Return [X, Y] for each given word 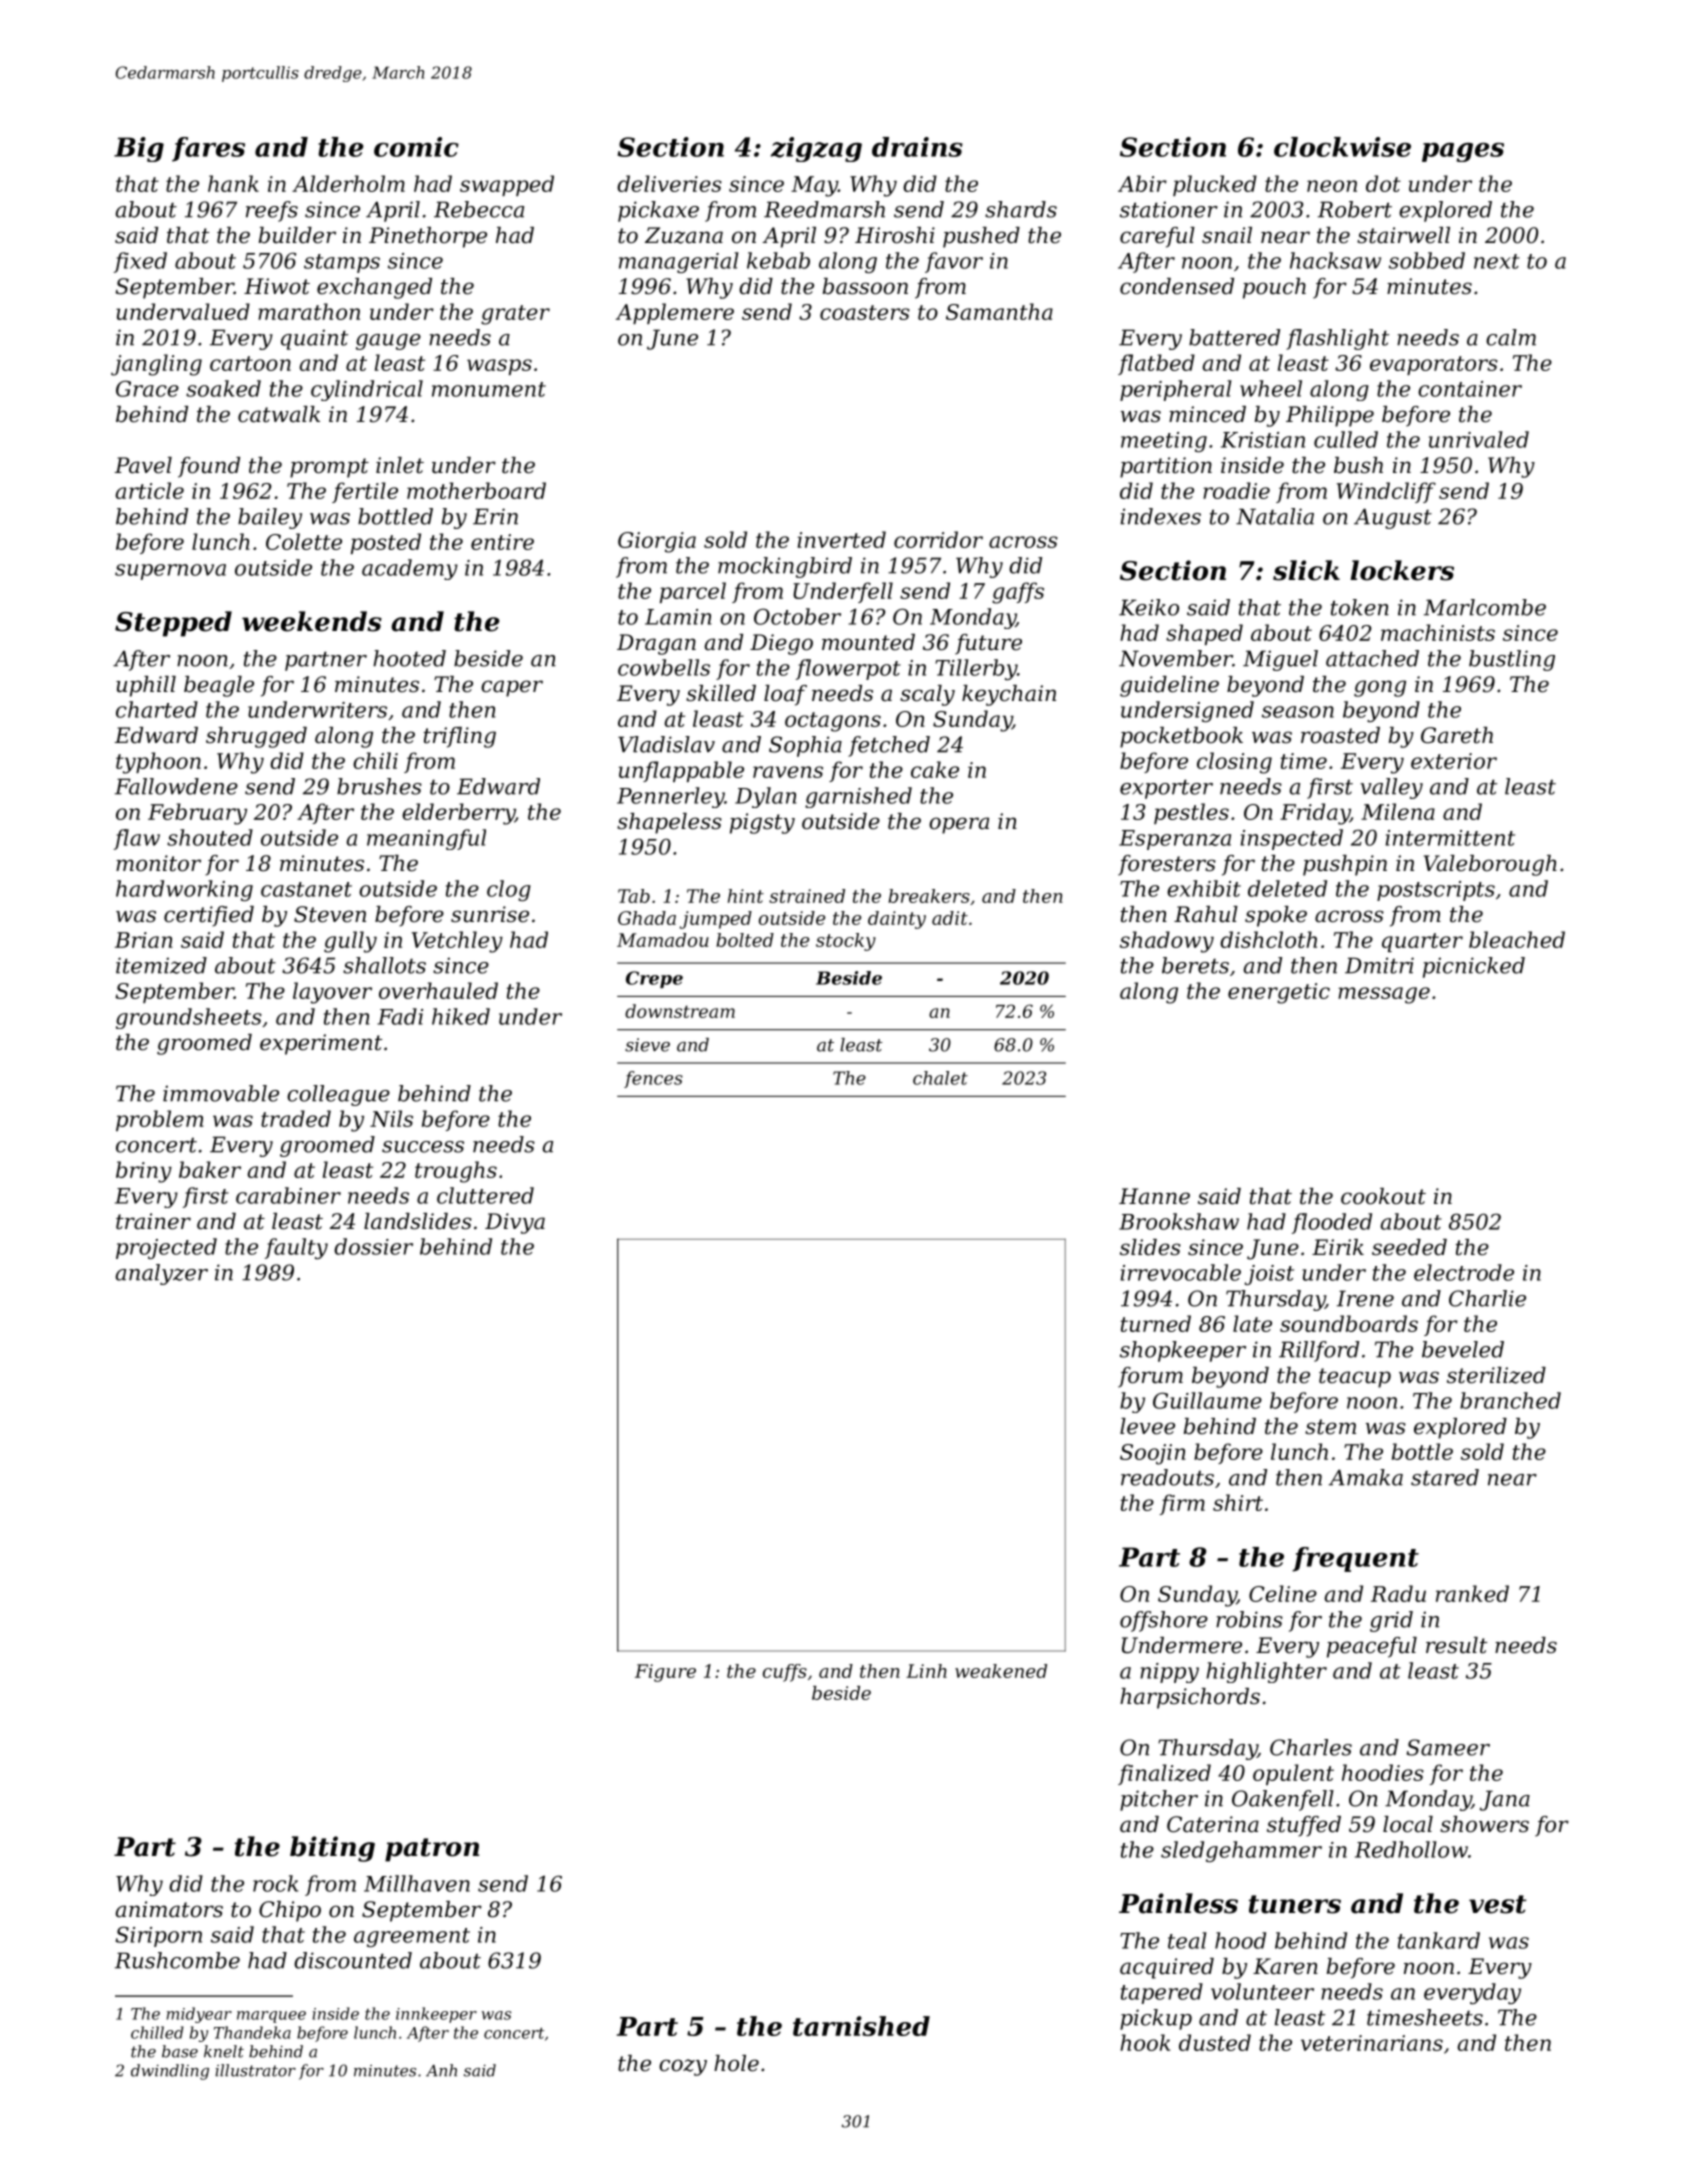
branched [1510, 1400]
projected [166, 1248]
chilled [157, 2032]
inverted [841, 539]
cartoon [250, 363]
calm [1511, 337]
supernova [170, 572]
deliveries [669, 183]
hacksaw [1335, 260]
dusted [1215, 2042]
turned [1156, 1323]
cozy [683, 2067]
